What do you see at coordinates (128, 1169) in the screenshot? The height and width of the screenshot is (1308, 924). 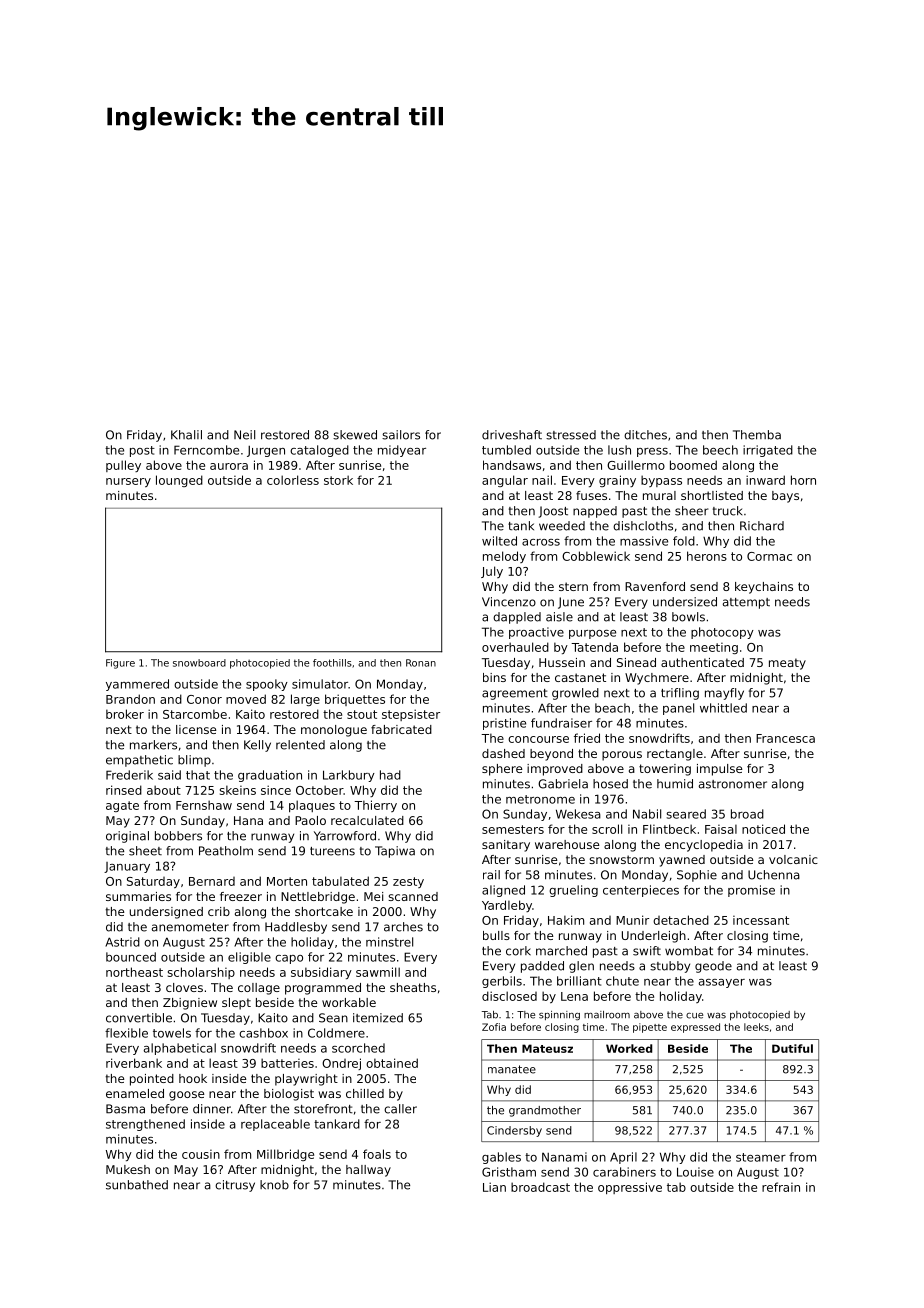 I see `Mukesh` at bounding box center [128, 1169].
